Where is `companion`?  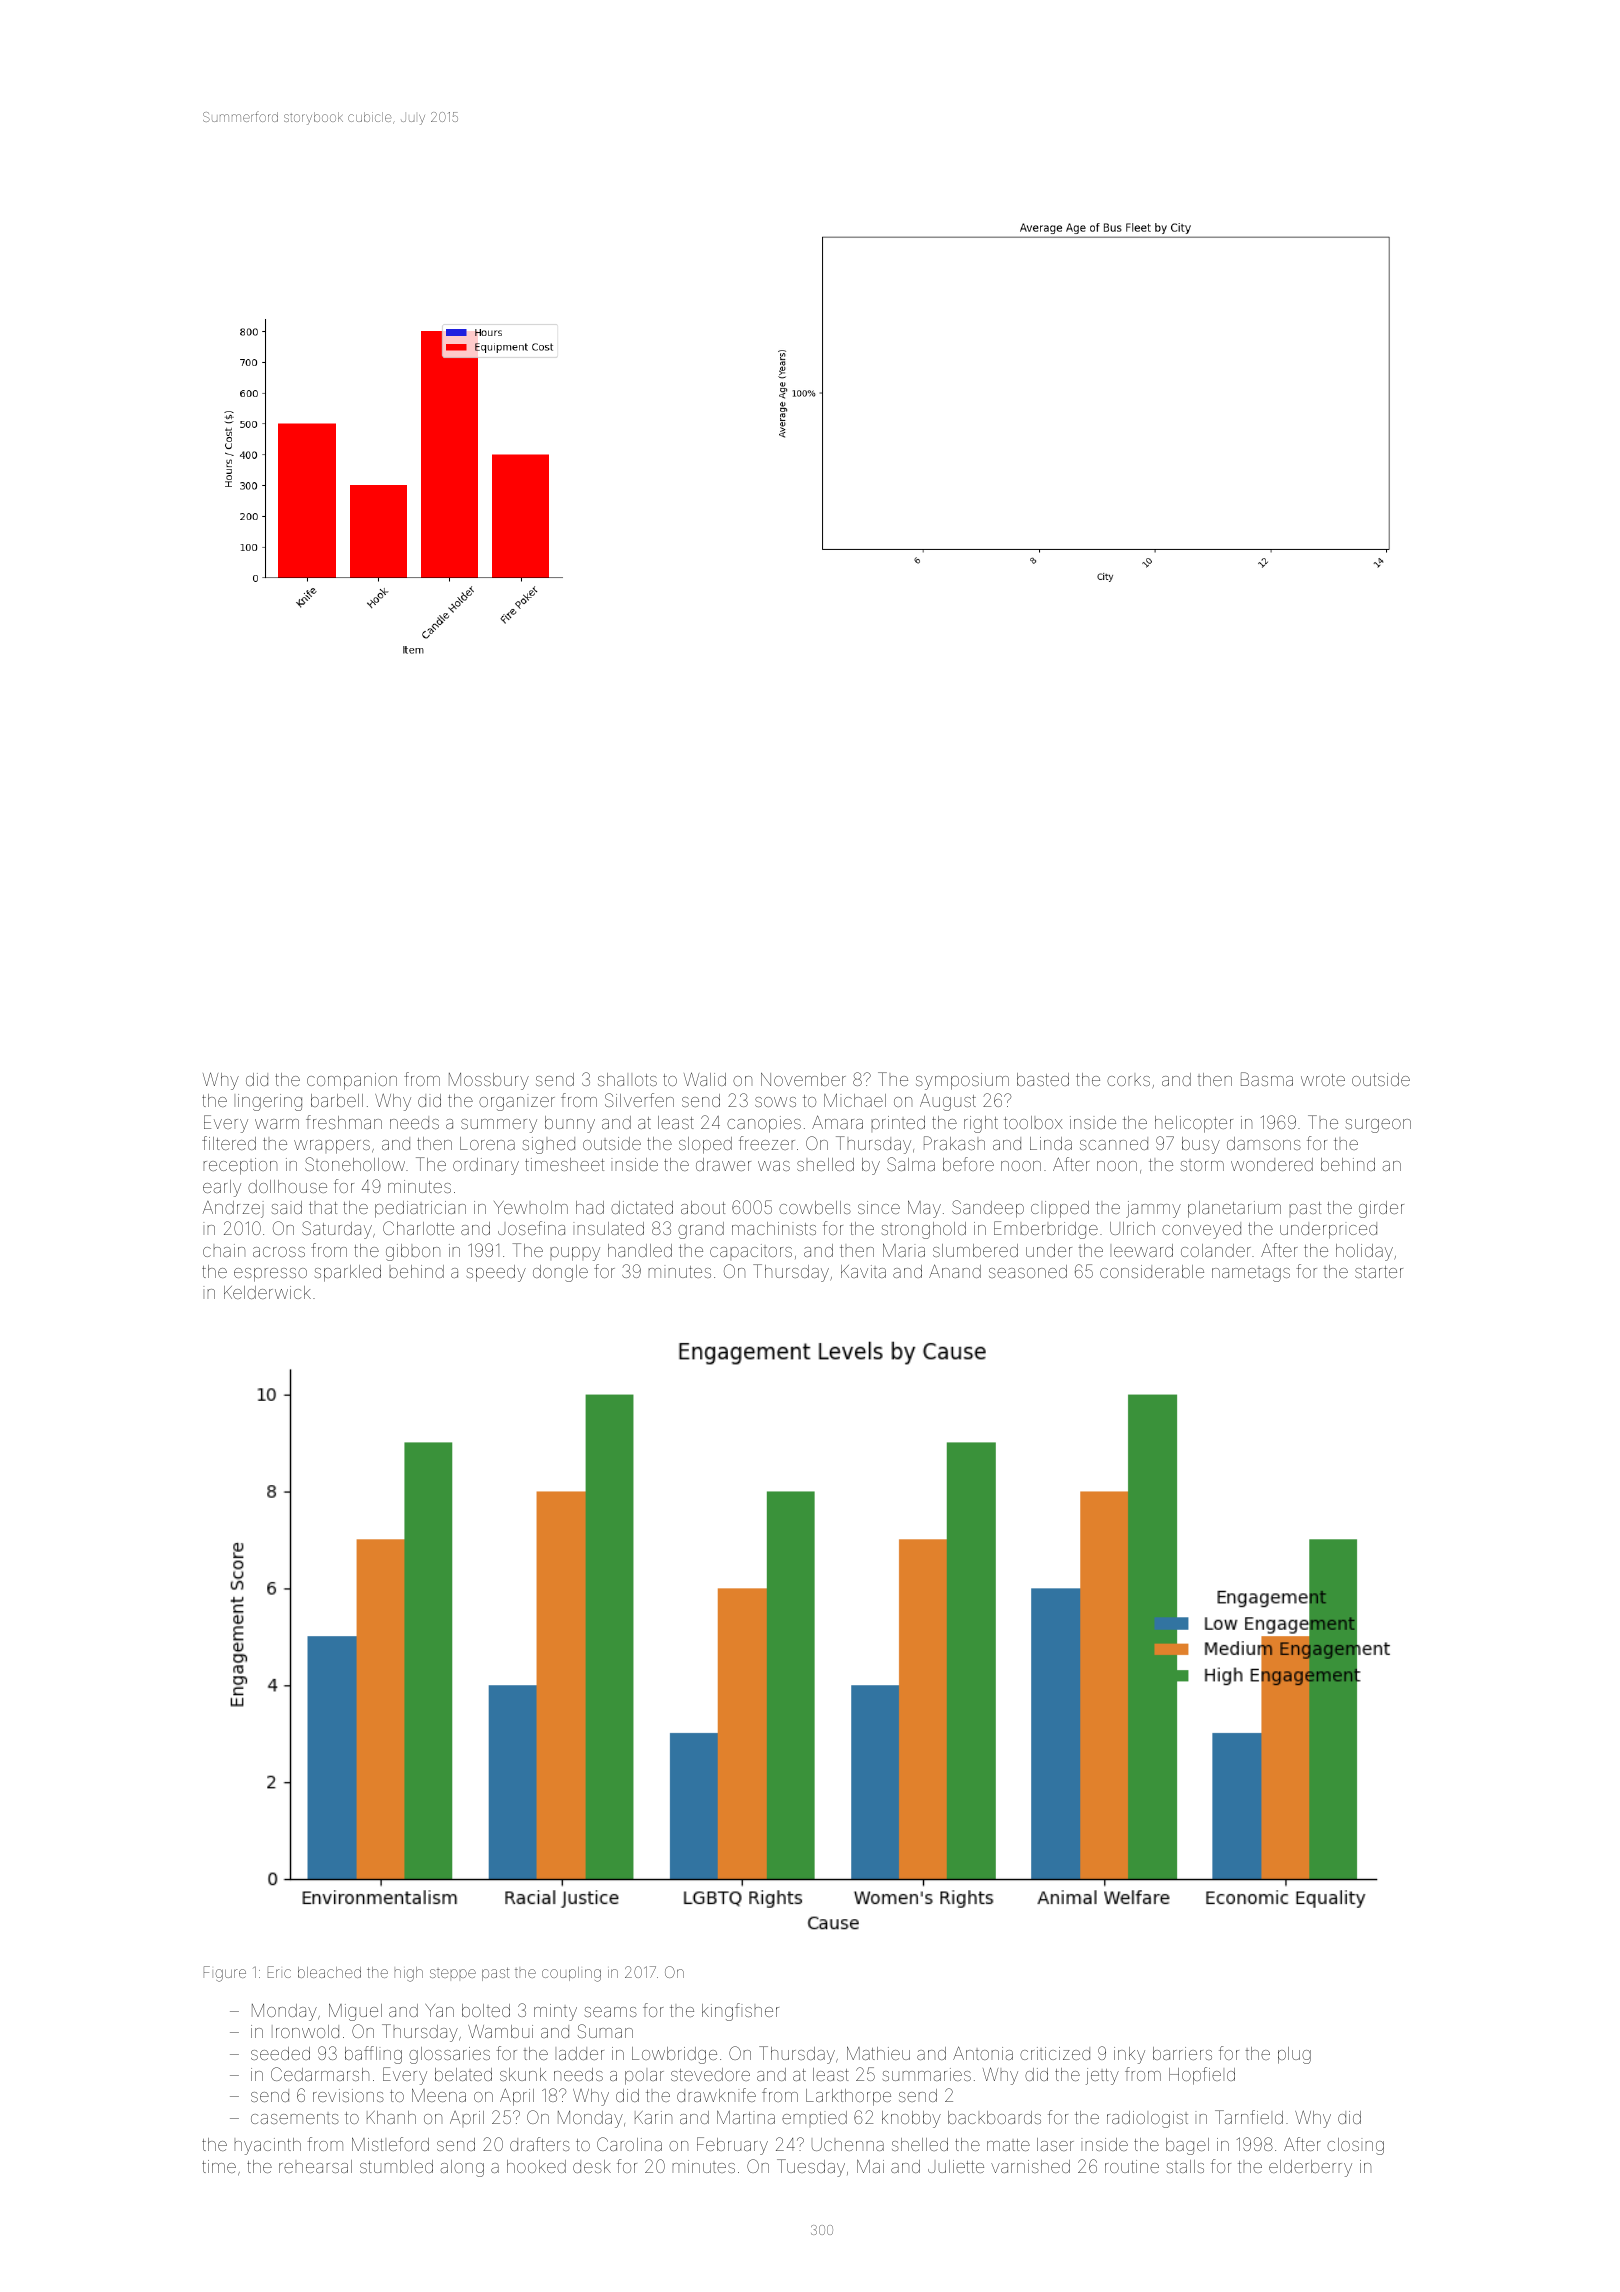
companion is located at coordinates (352, 1081).
